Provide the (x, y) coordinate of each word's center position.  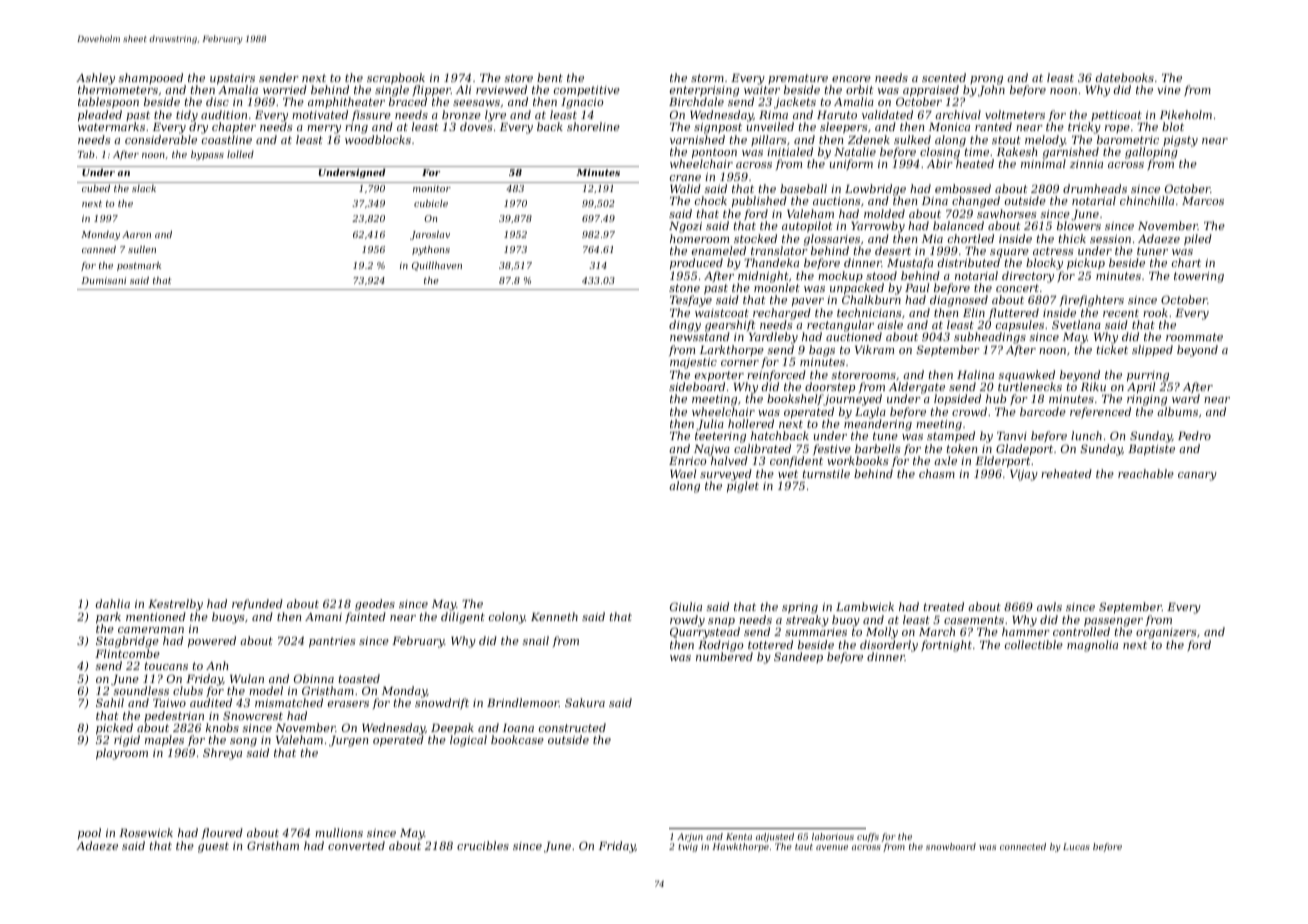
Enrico (688, 461)
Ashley (95, 79)
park (108, 618)
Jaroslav (430, 235)
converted (356, 845)
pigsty (1180, 141)
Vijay (1024, 475)
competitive (587, 91)
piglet (743, 487)
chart (1186, 262)
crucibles (483, 845)
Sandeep (798, 657)
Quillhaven (437, 266)
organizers (1166, 633)
